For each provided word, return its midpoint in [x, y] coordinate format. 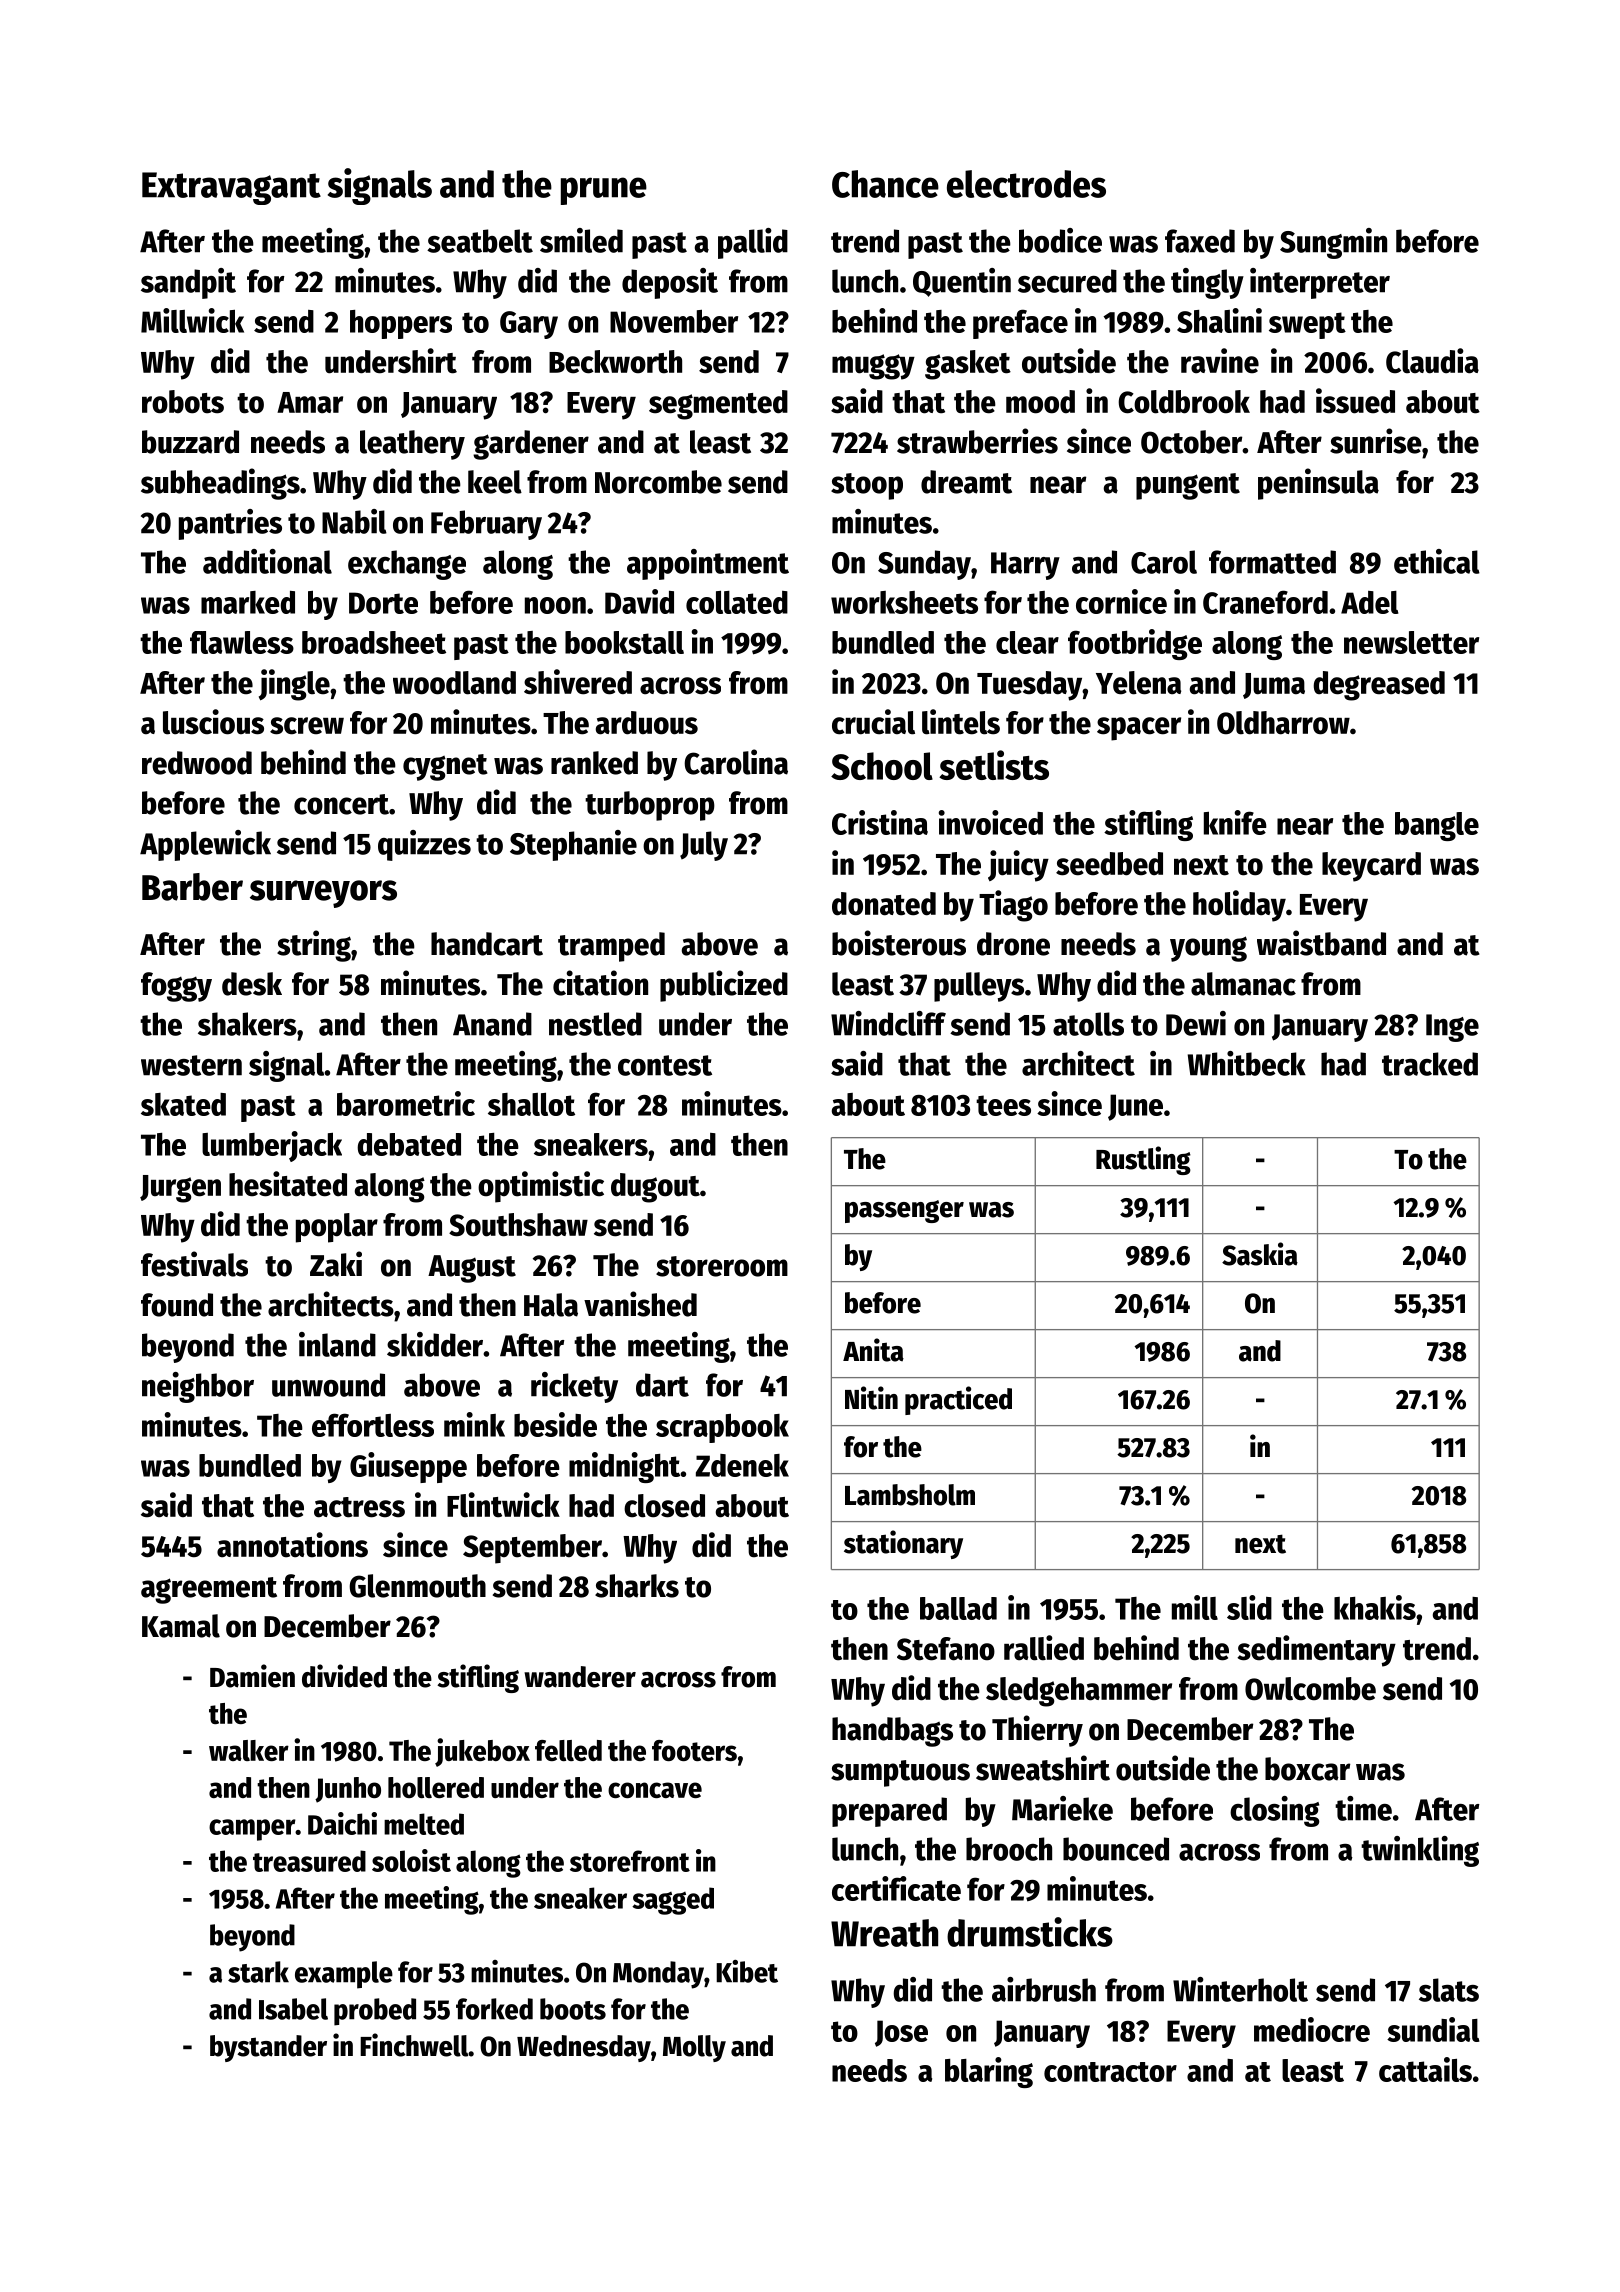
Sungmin [1333, 243]
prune [604, 191]
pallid [753, 243]
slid [1249, 1607]
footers [694, 1750]
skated [183, 1104]
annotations [292, 1545]
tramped [611, 947]
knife [1235, 822]
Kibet [747, 1971]
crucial [873, 722]
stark [258, 1972]
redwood [197, 763]
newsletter [1411, 642]
